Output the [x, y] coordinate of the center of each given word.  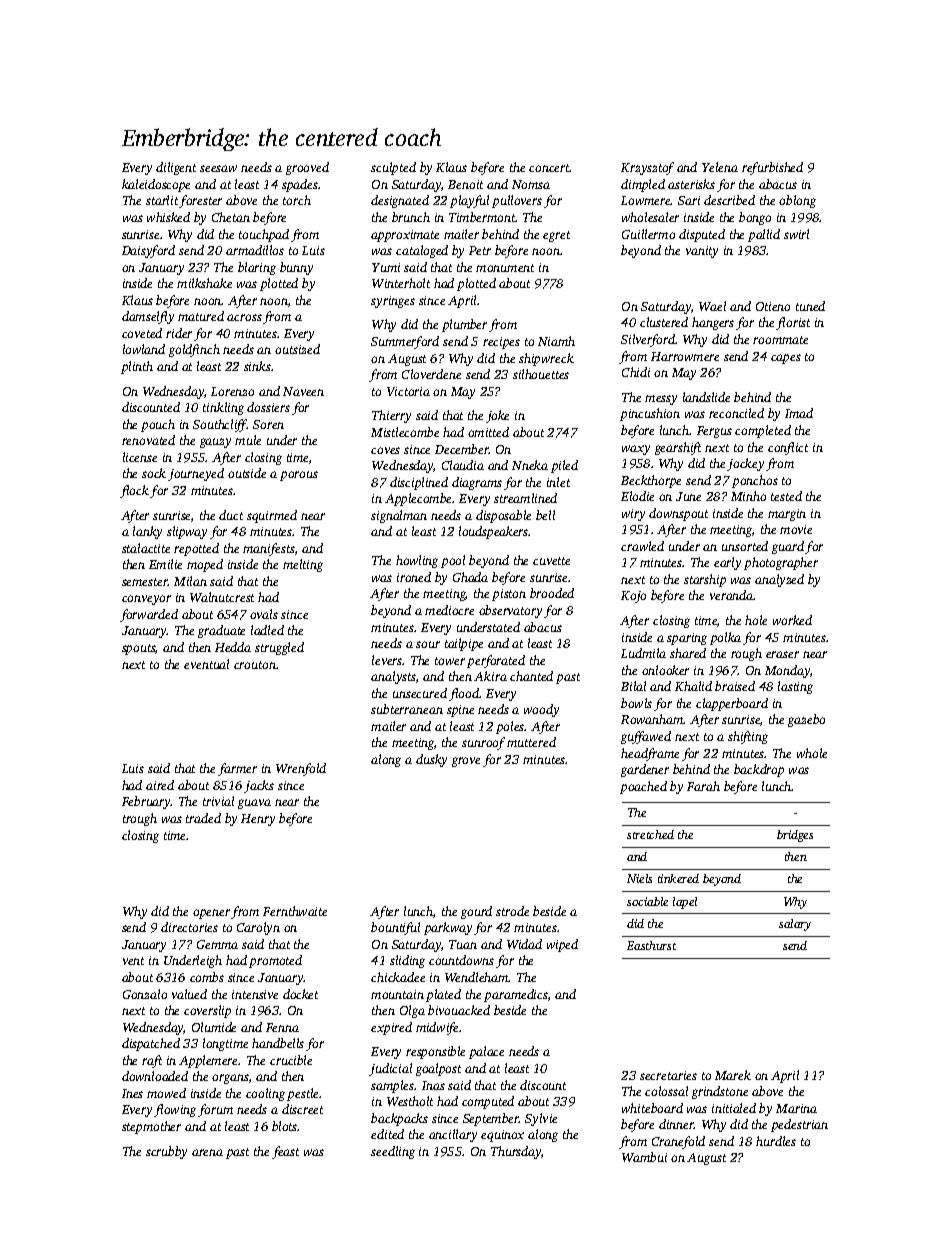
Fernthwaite [295, 911]
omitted [488, 432]
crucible [291, 1060]
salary [795, 925]
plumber [464, 325]
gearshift [678, 448]
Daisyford [148, 251]
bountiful [395, 928]
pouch [158, 425]
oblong [797, 201]
